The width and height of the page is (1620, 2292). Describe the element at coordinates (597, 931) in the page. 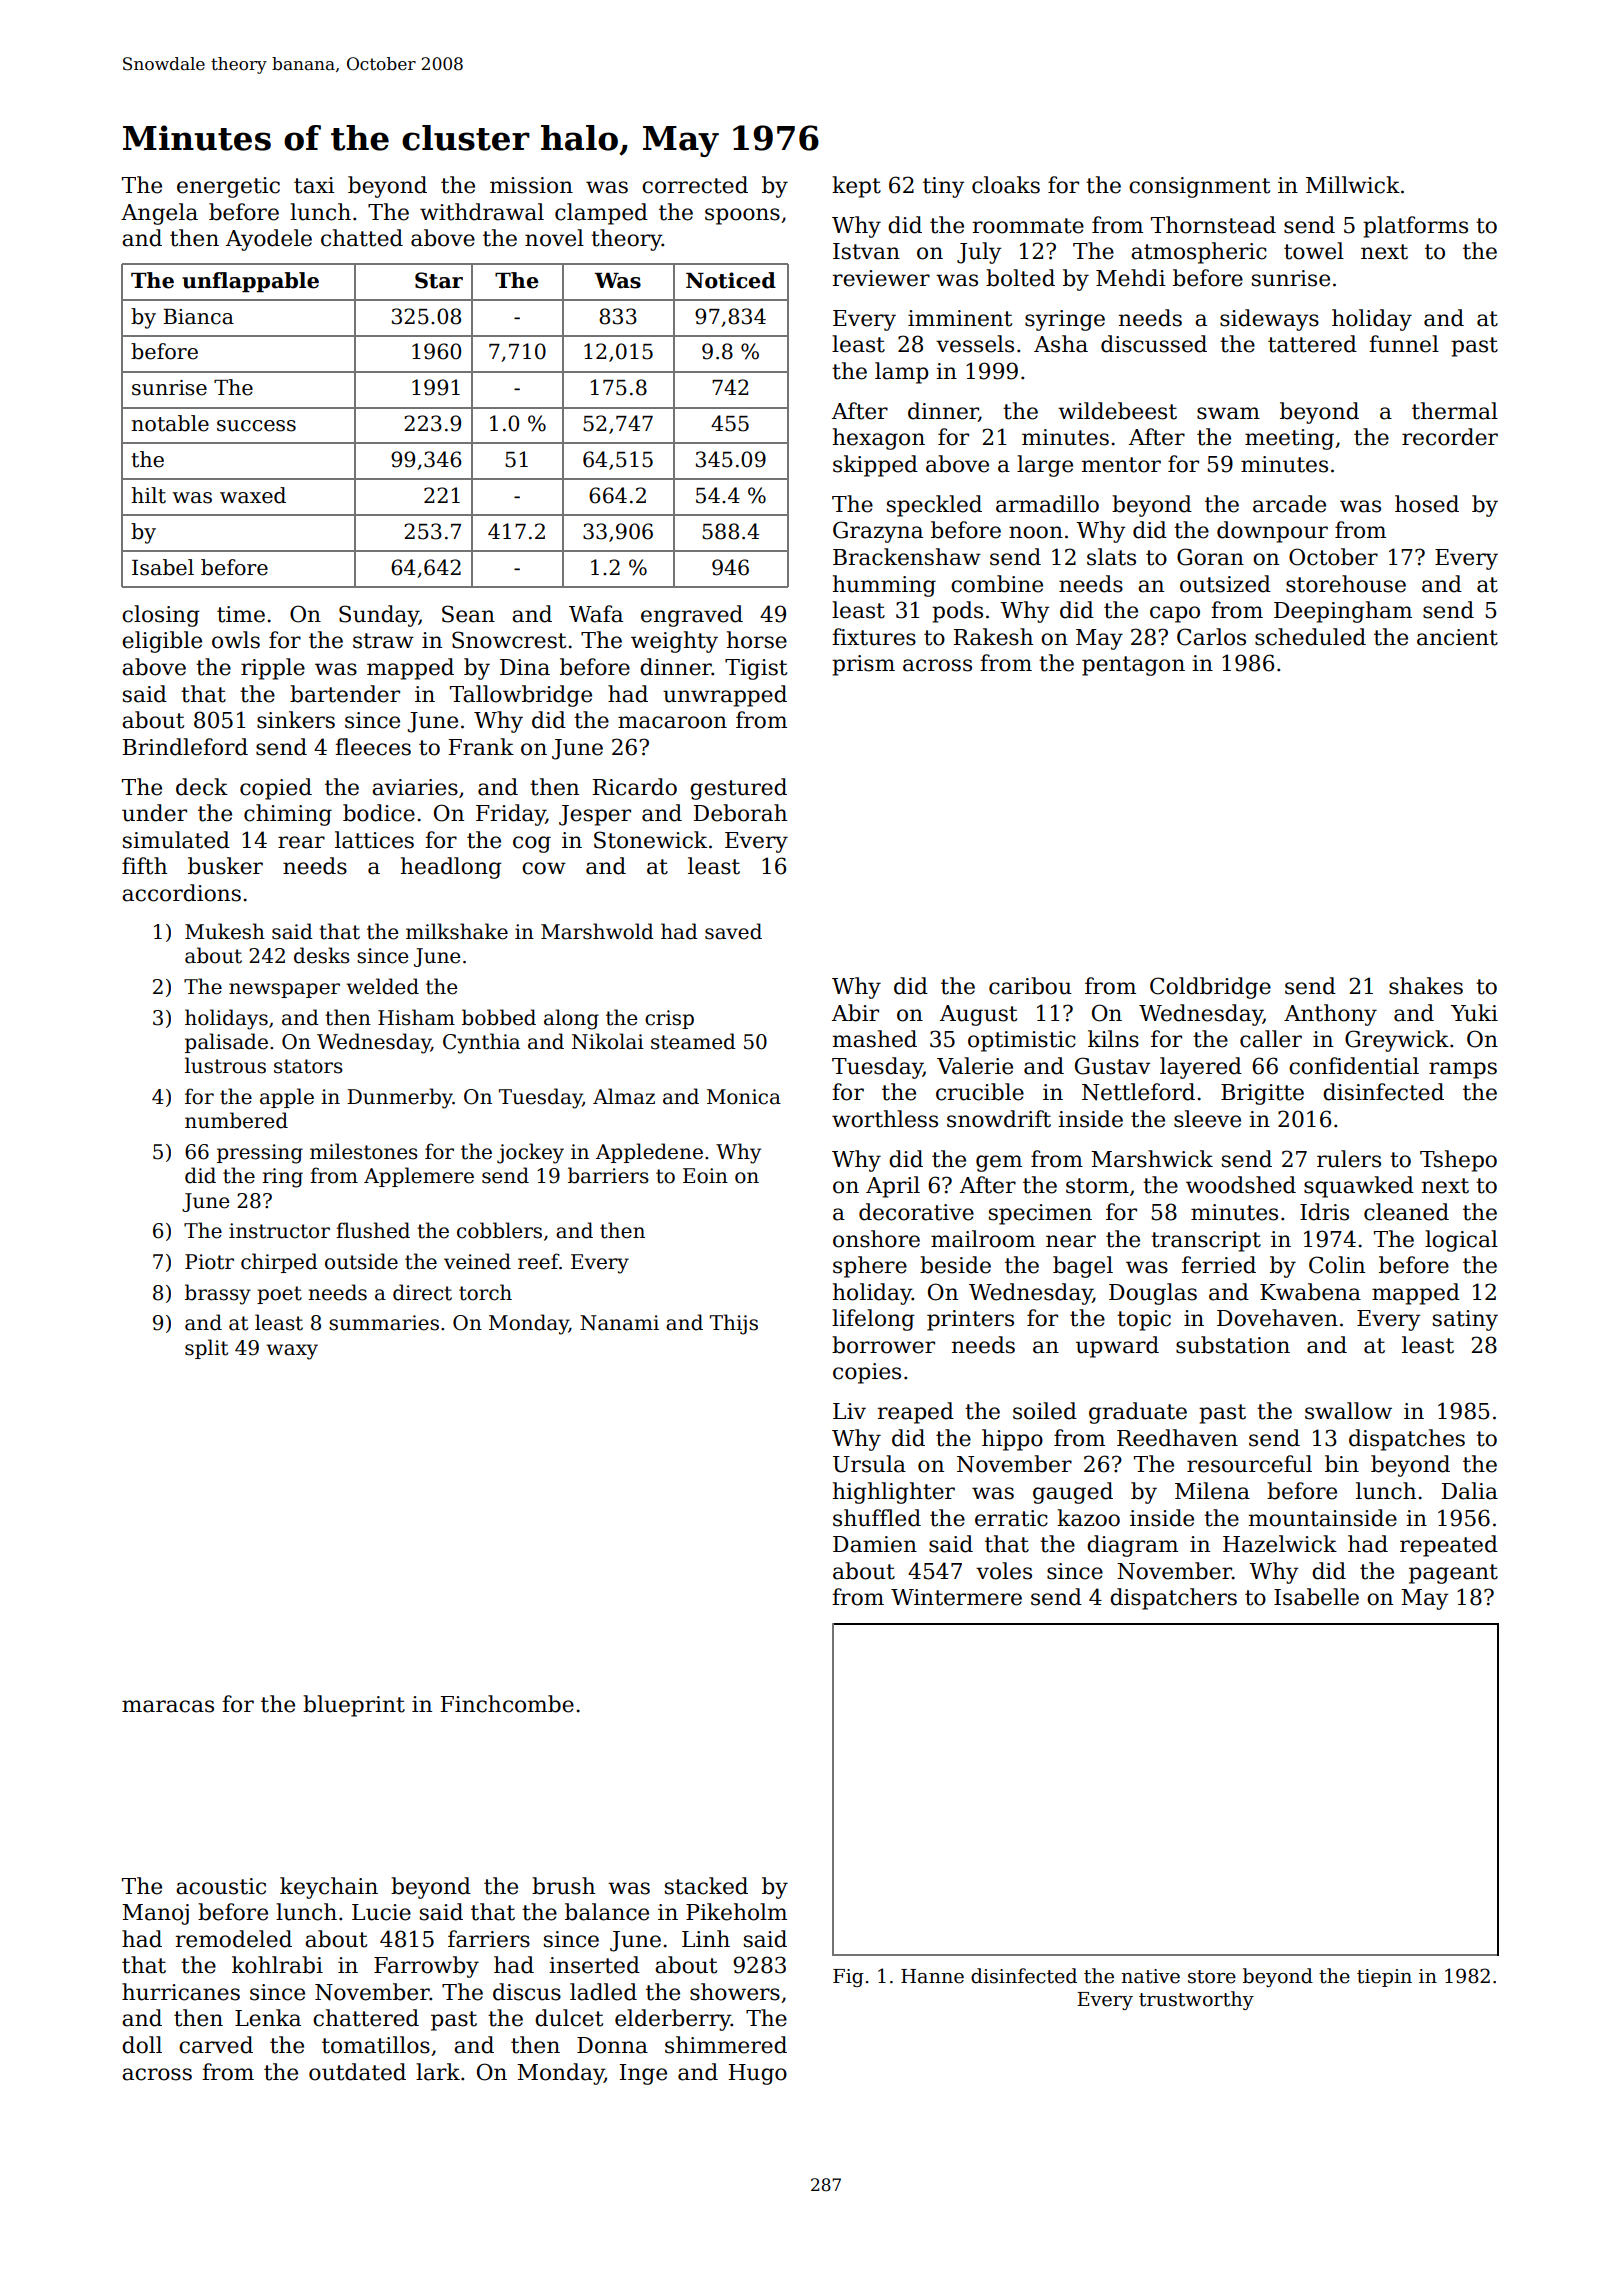

I see `Marshwold` at that location.
